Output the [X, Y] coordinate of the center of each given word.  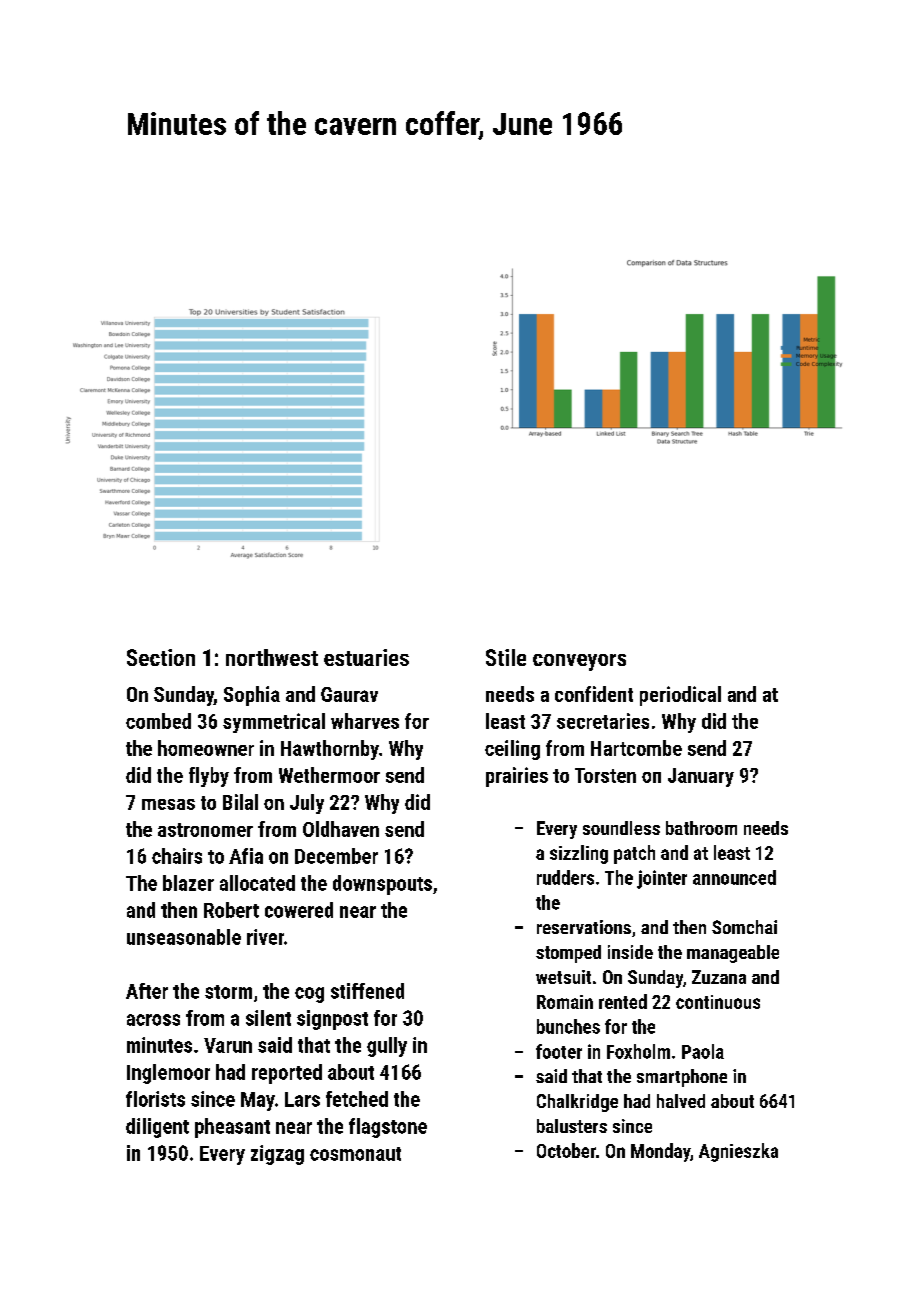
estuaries [366, 657]
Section [161, 657]
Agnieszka [738, 1152]
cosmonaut [355, 1154]
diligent [157, 1128]
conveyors [579, 662]
